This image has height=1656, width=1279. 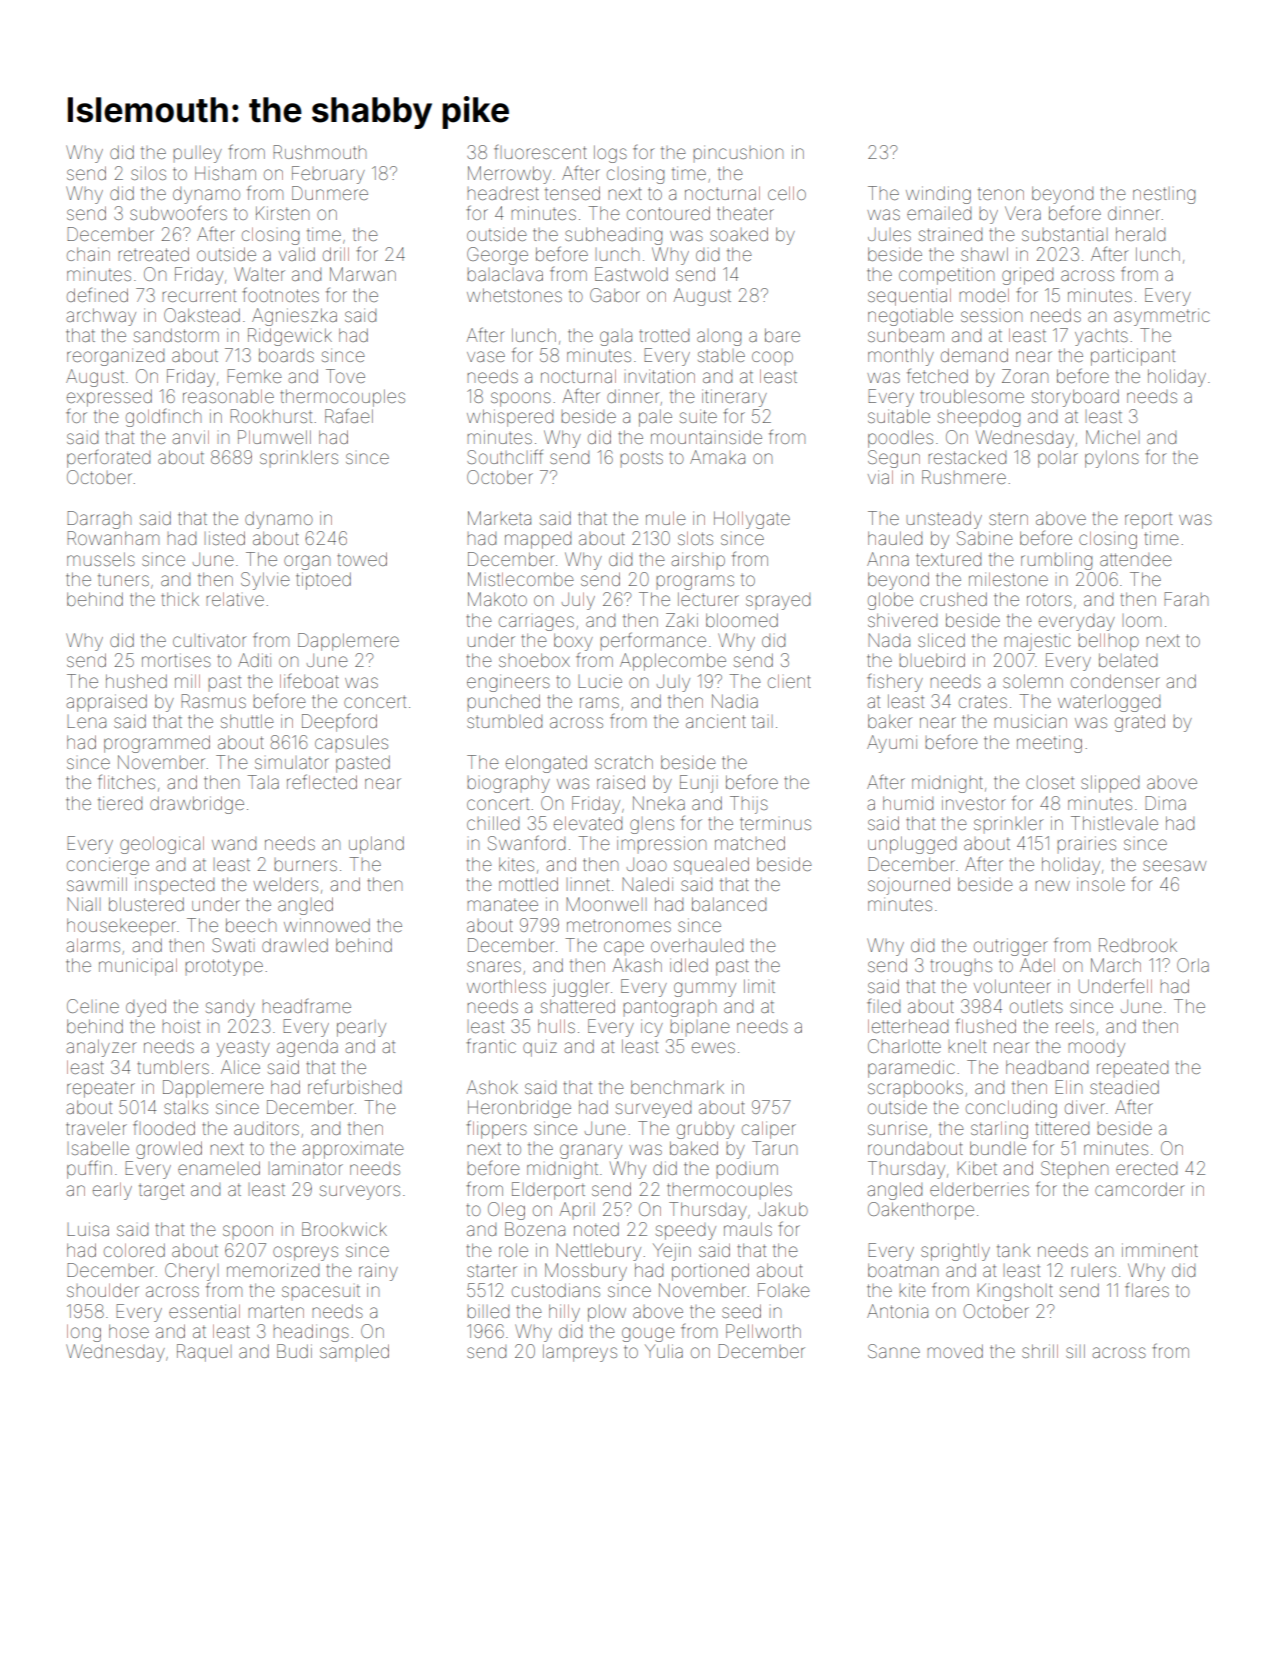 I want to click on sojourned, so click(x=909, y=886).
